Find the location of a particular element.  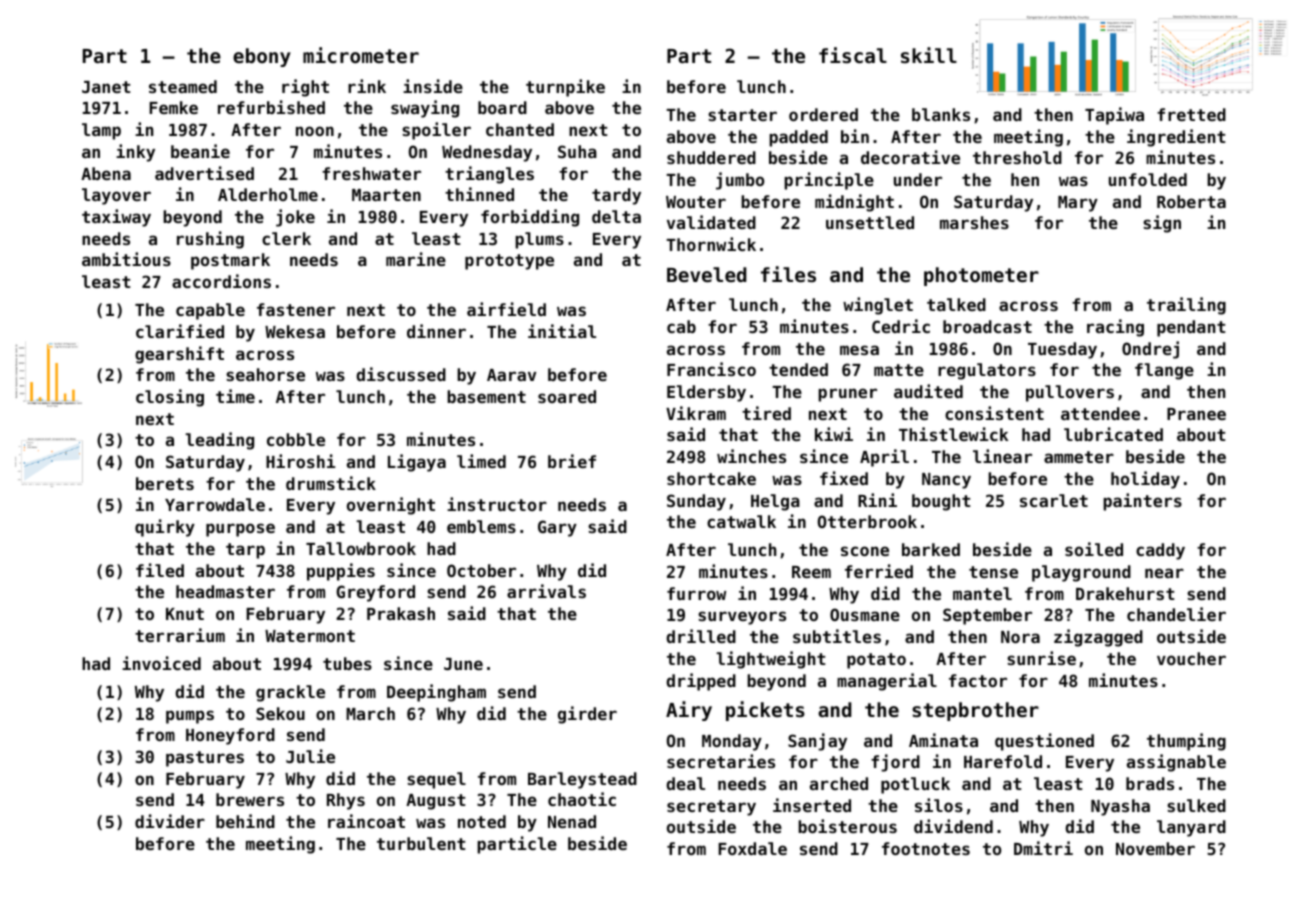

cobble is located at coordinates (296, 439).
